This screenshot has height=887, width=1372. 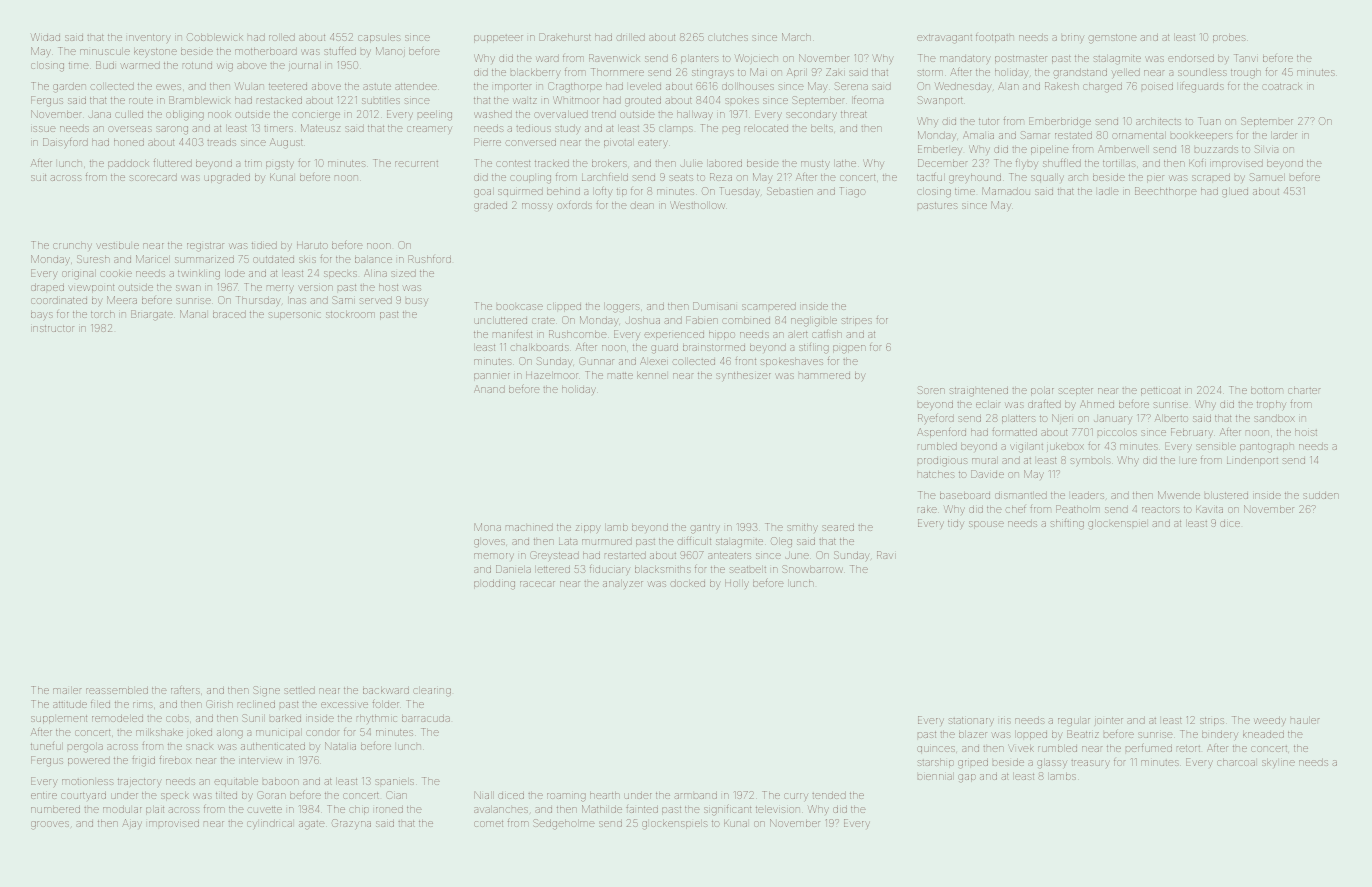 I want to click on bottom, so click(x=1267, y=390).
